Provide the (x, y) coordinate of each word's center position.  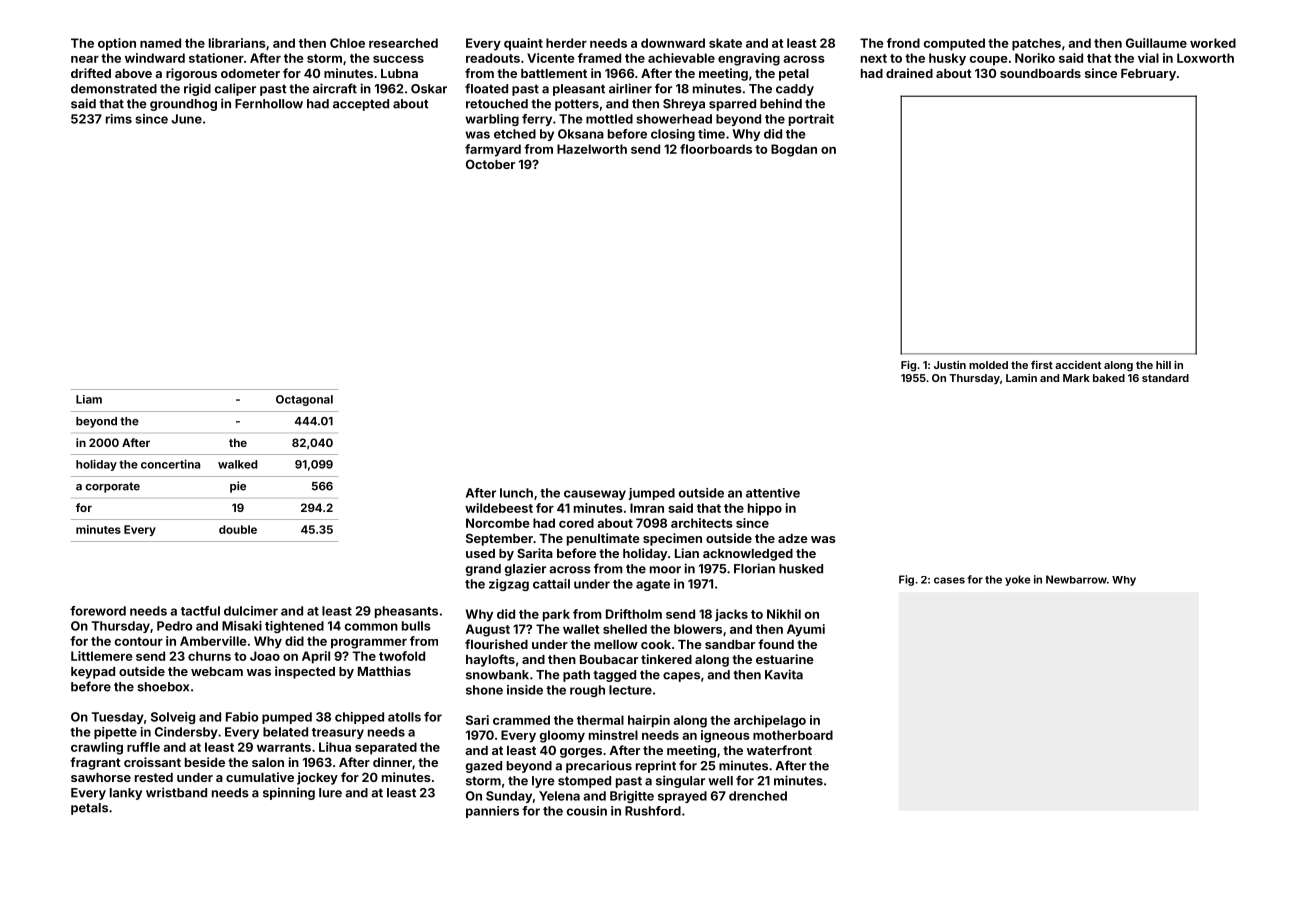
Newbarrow (1076, 579)
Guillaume (1156, 43)
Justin (950, 365)
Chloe (347, 43)
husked (801, 569)
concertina (170, 464)
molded (988, 365)
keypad (93, 673)
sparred (732, 105)
